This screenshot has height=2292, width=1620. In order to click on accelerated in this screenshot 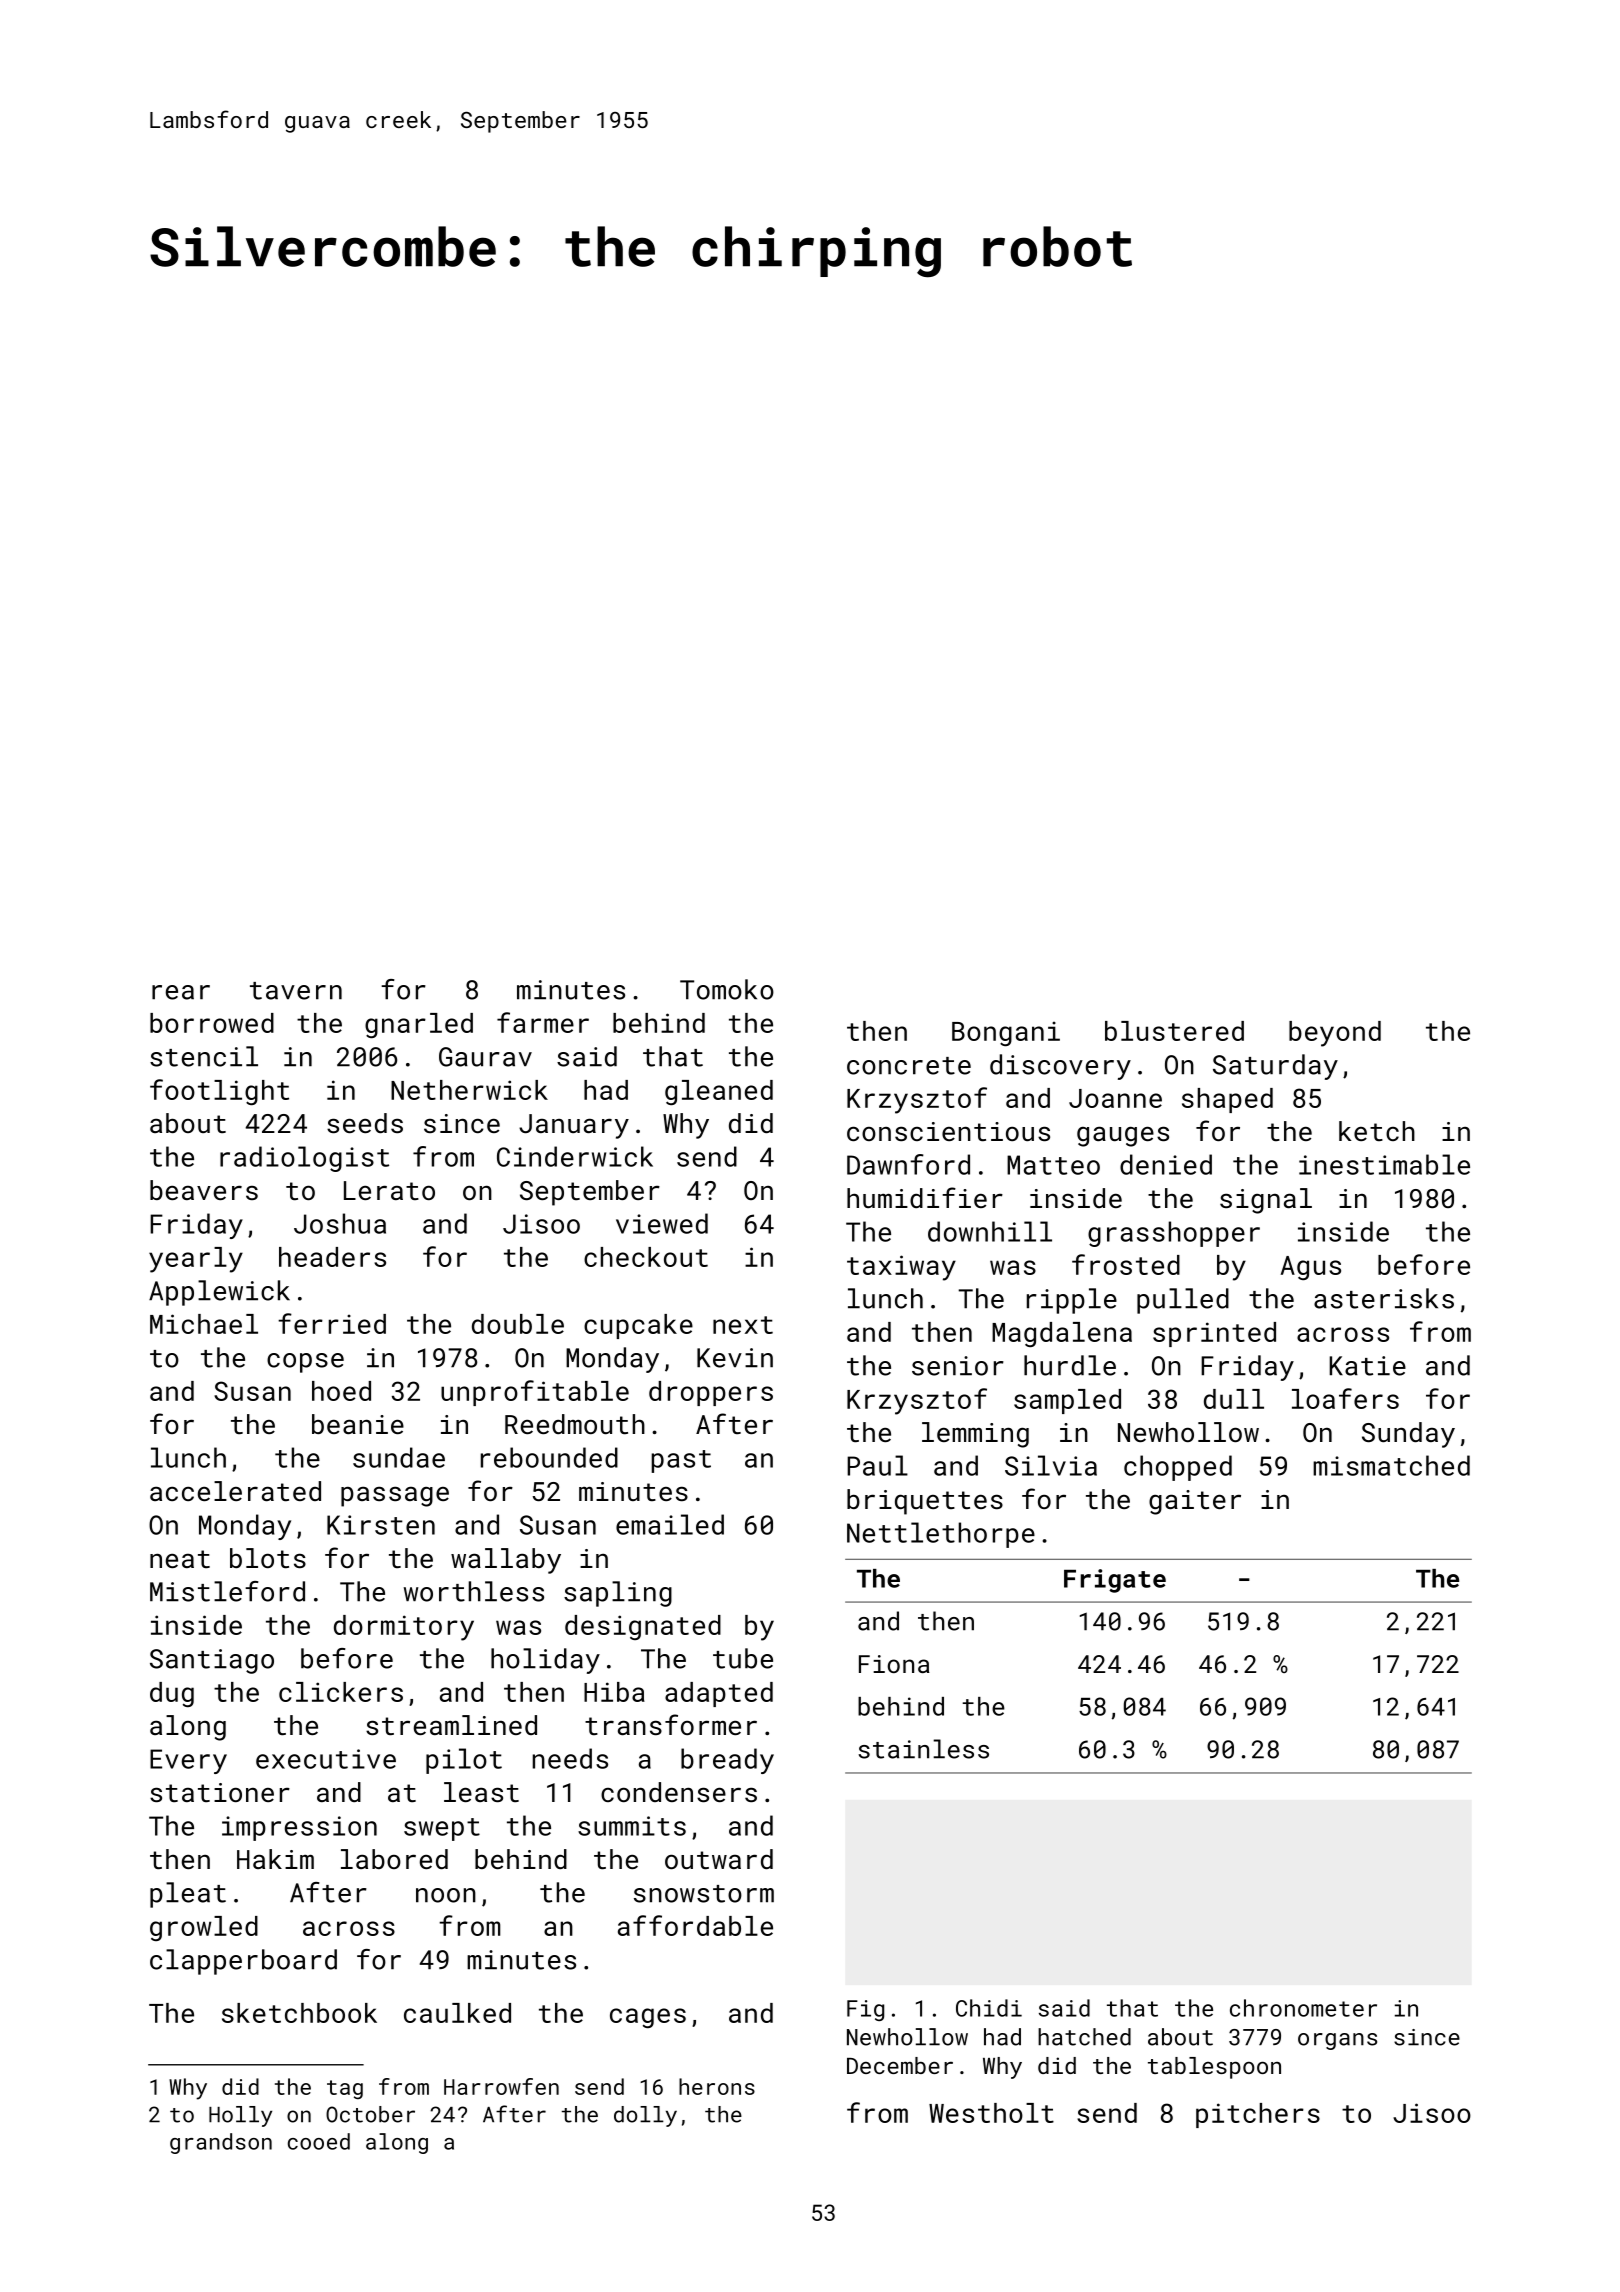, I will do `click(235, 1491)`.
